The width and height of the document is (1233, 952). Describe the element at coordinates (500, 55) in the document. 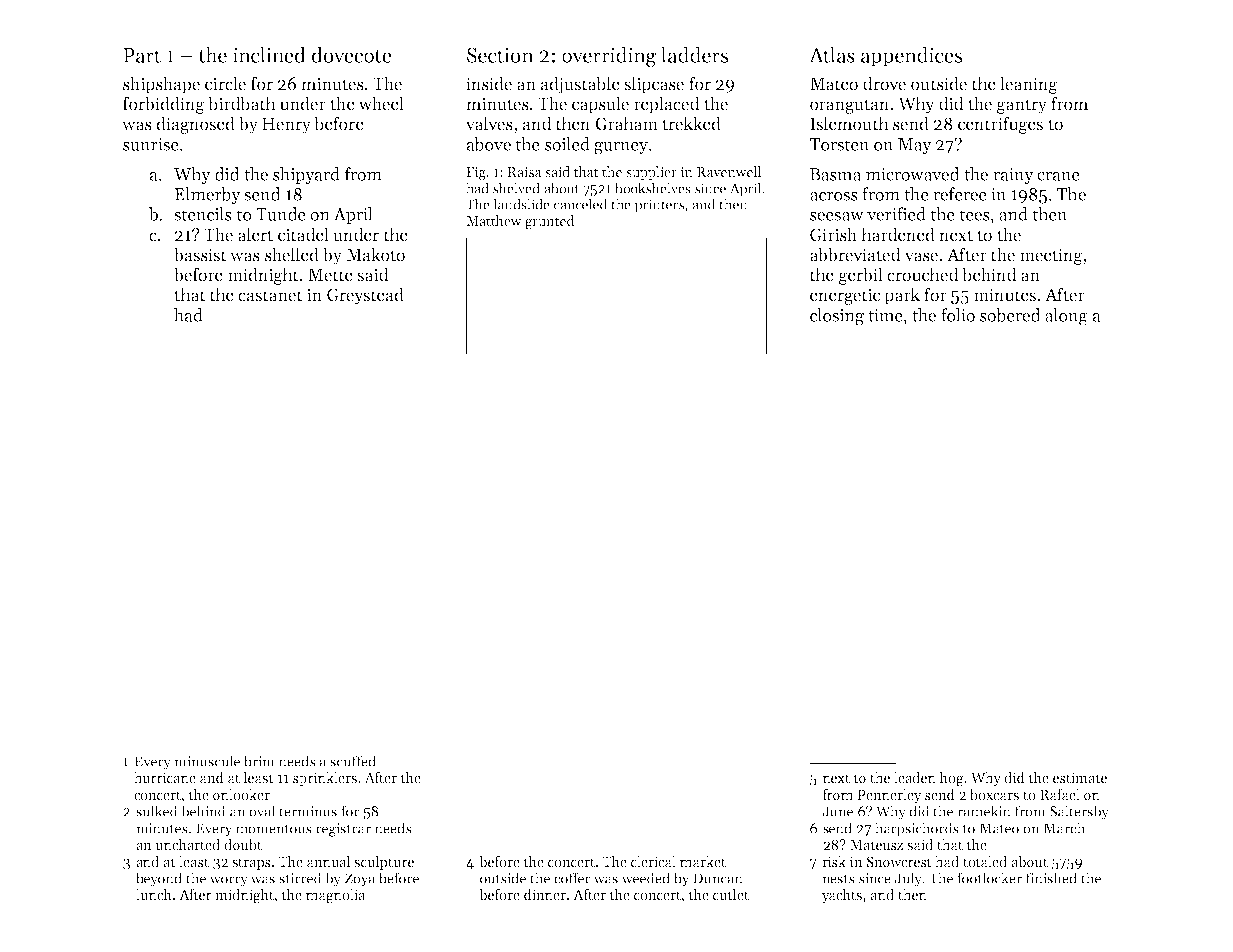

I see `Section` at that location.
